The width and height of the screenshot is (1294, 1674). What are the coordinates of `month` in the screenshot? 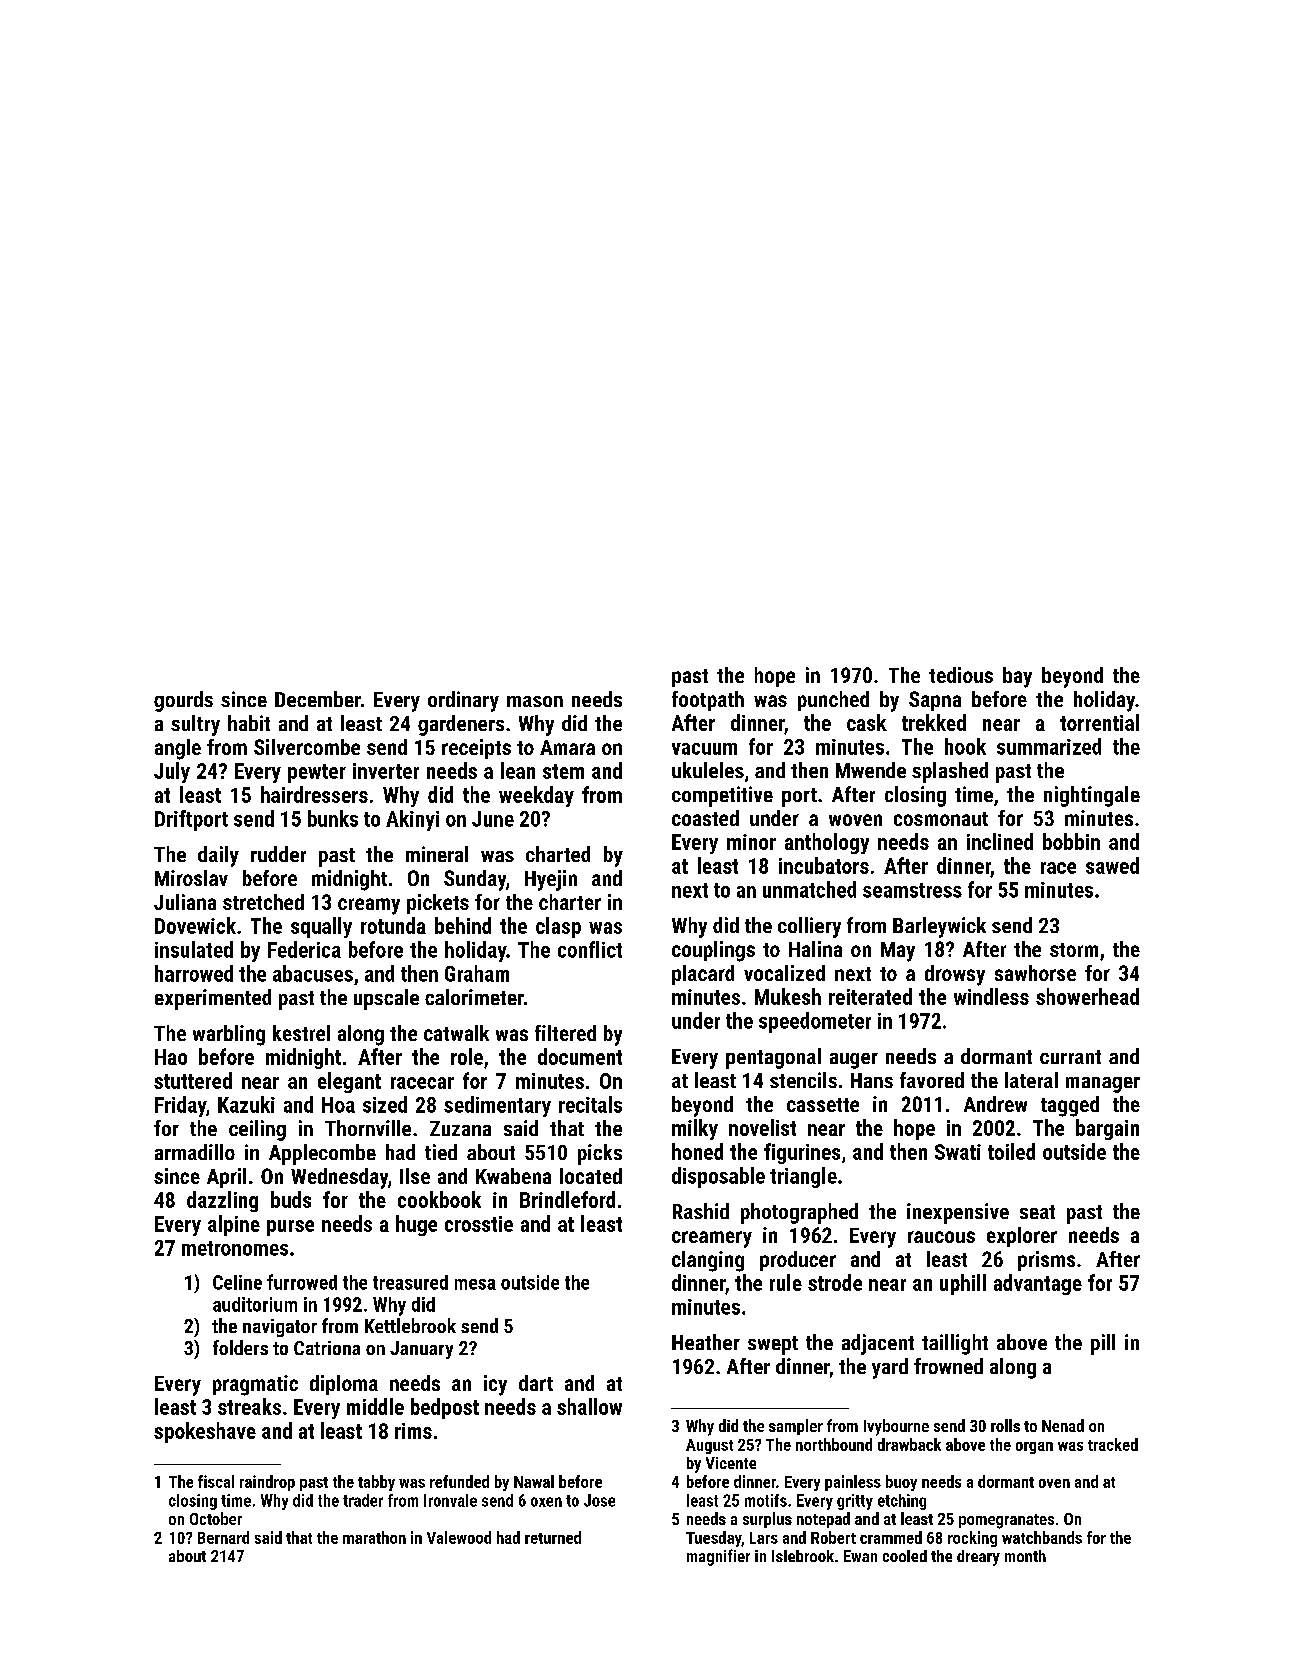 It's located at (1025, 1556).
